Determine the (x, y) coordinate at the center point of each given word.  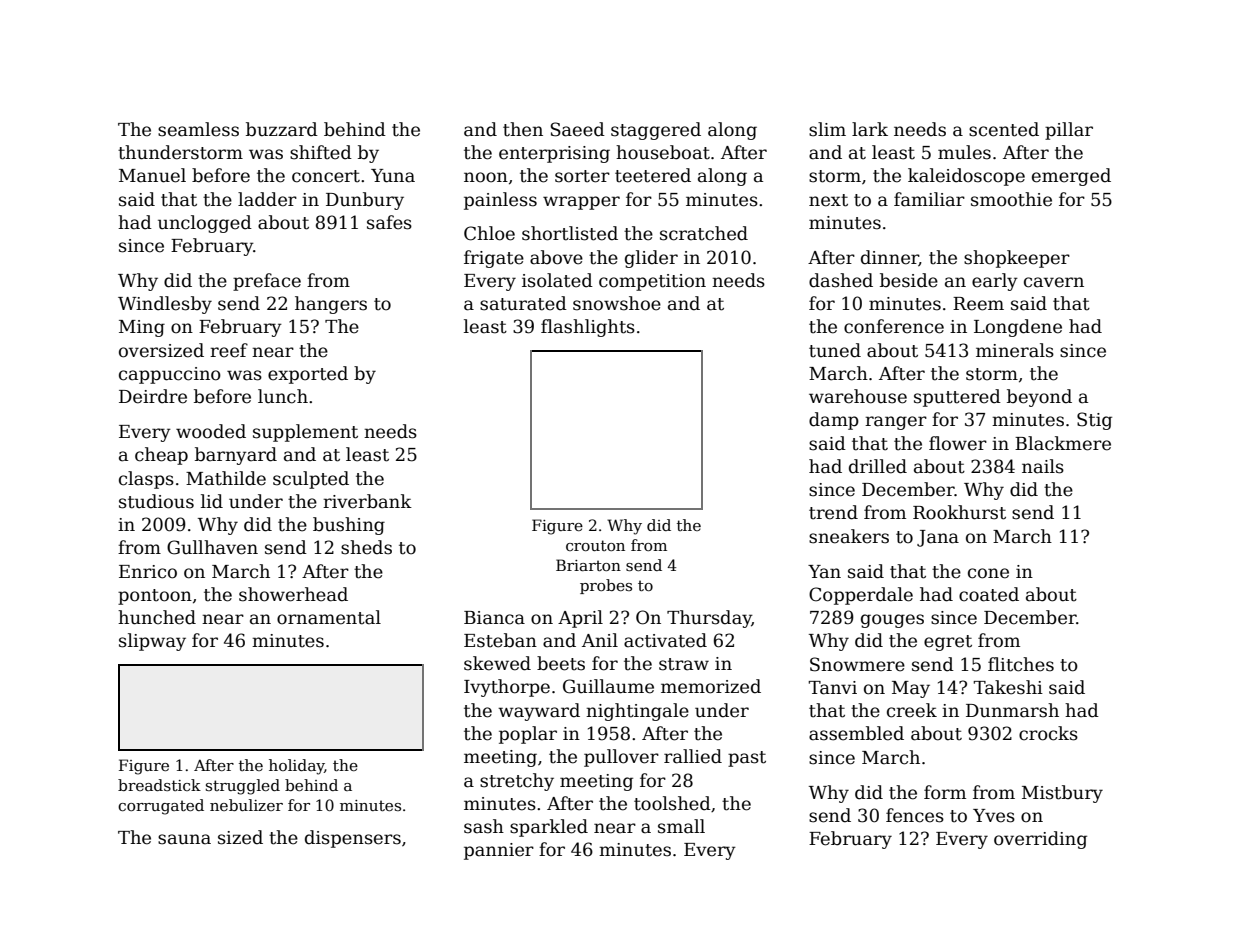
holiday (297, 767)
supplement (305, 433)
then (523, 129)
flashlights (588, 328)
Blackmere (1063, 443)
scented (1004, 129)
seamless (198, 129)
